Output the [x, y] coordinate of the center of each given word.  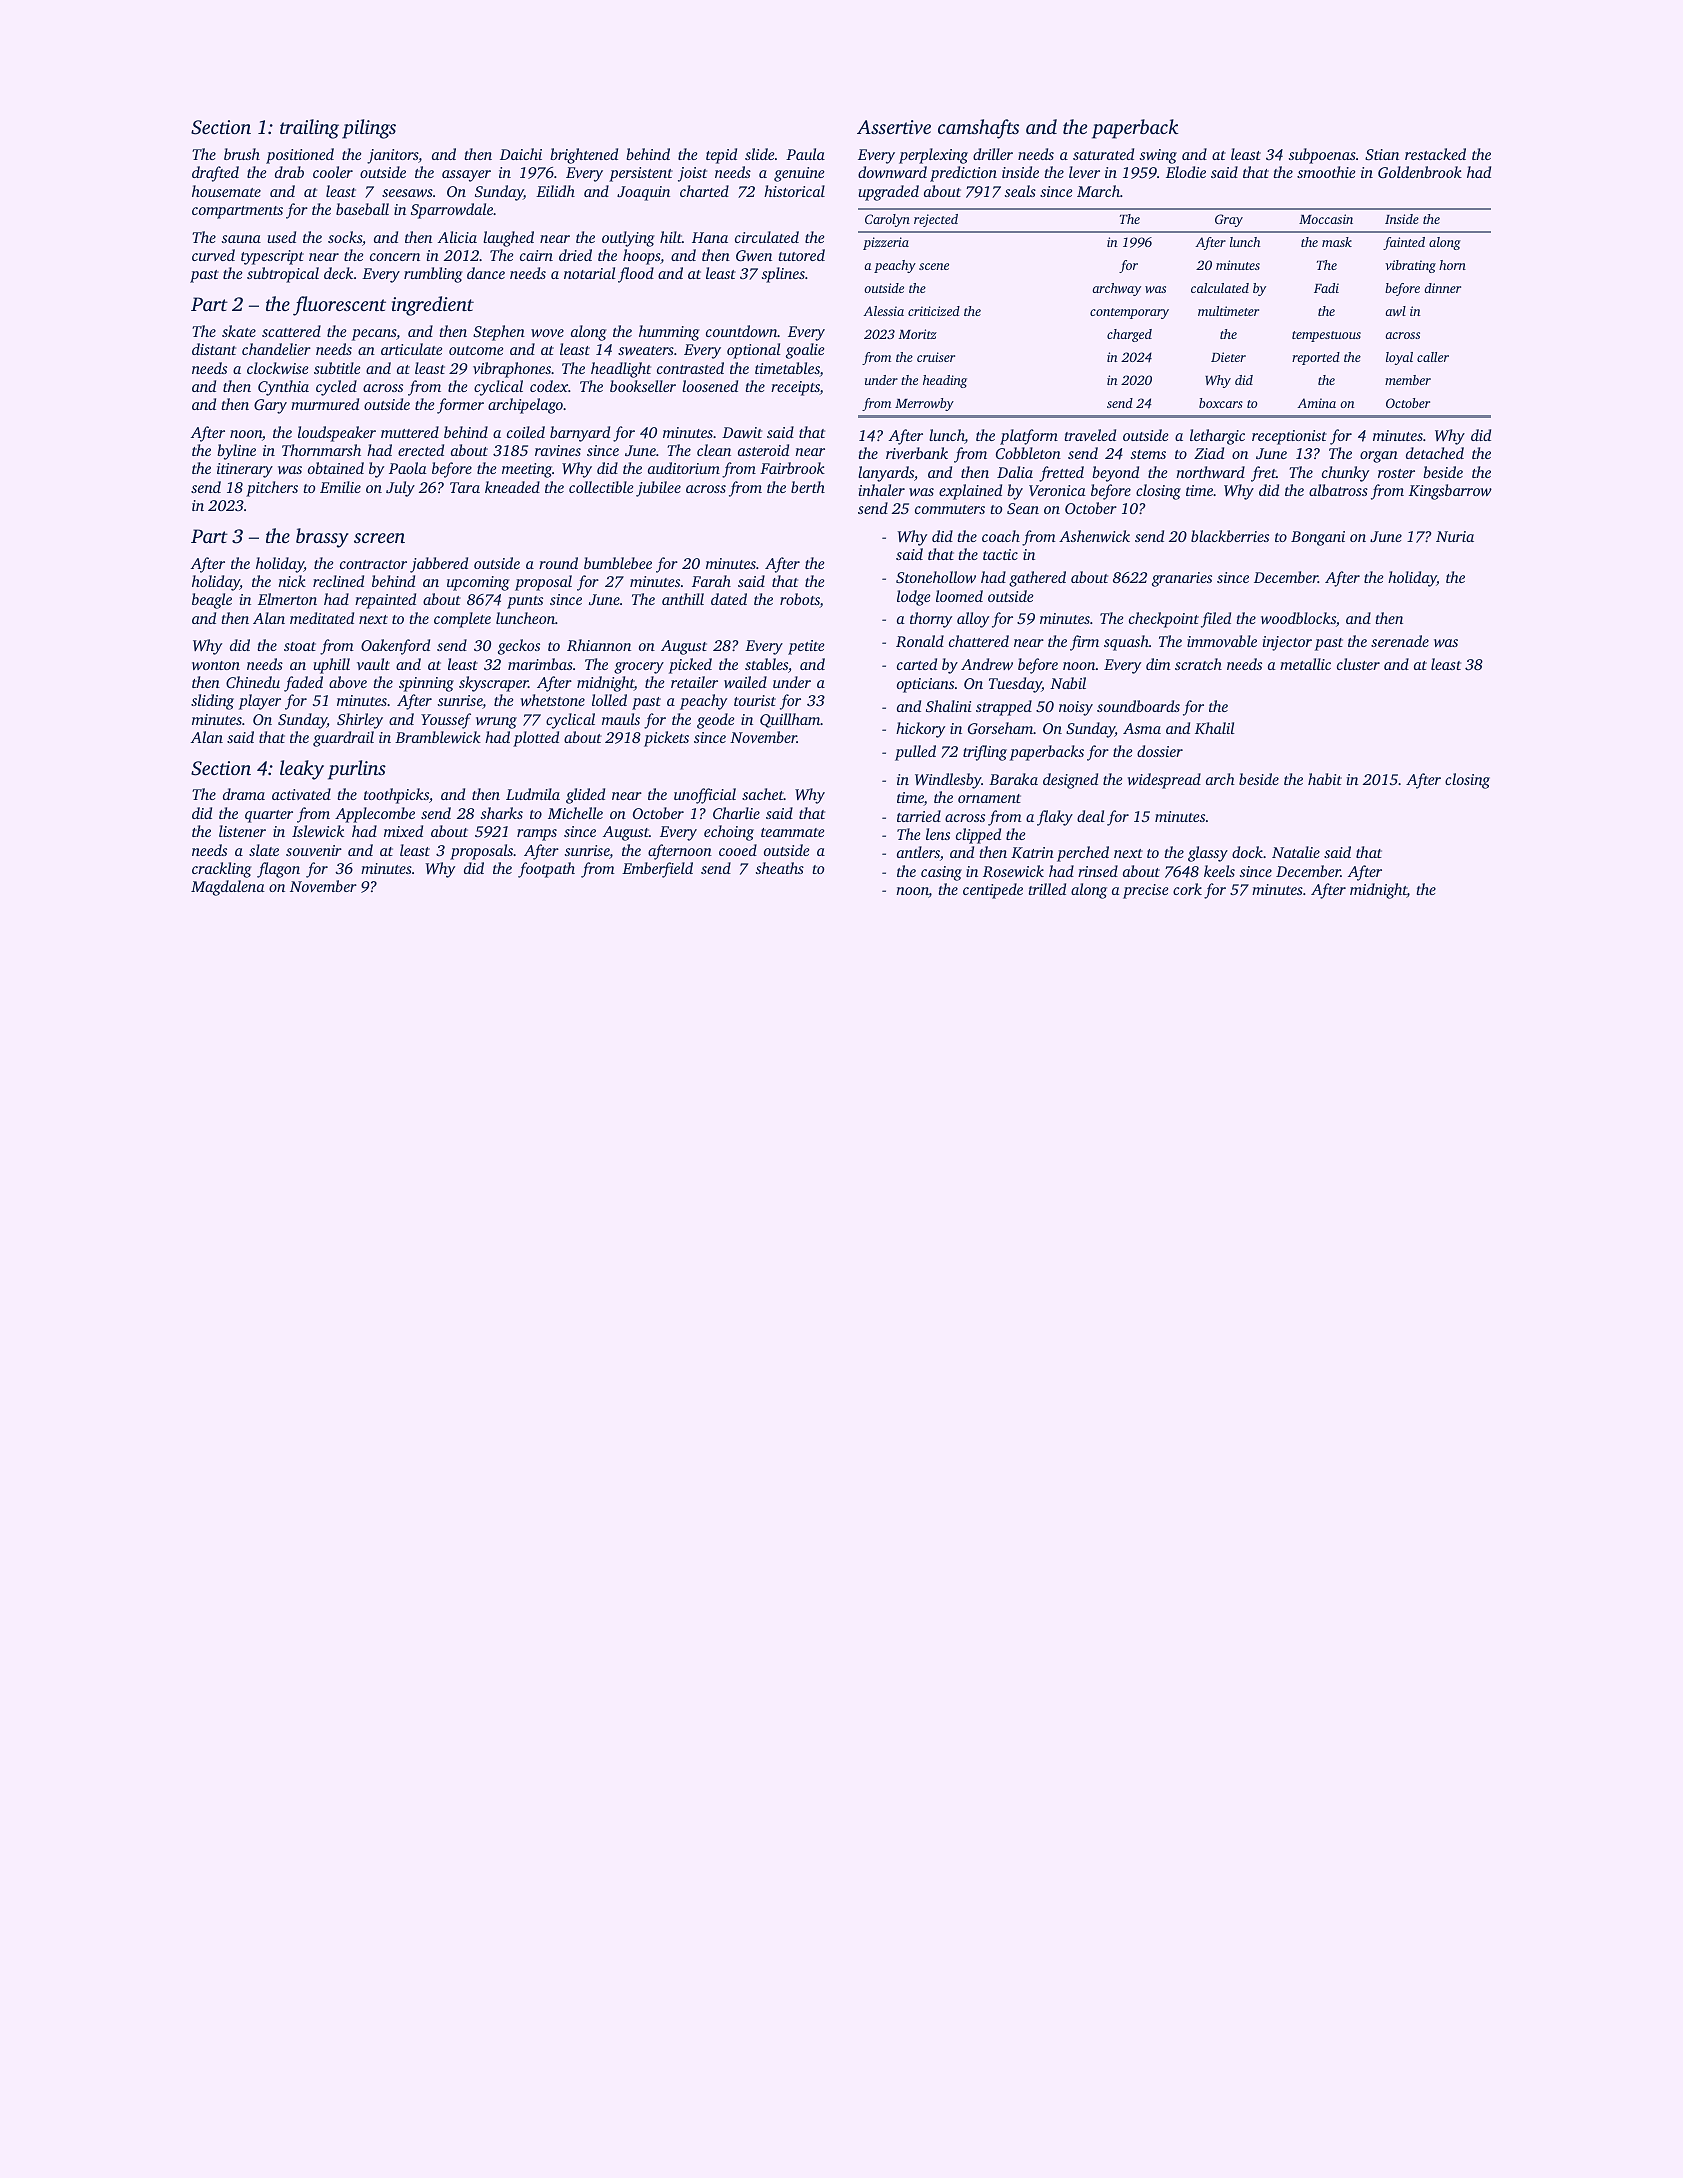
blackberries [1230, 536]
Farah [711, 581]
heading [945, 381]
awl [1395, 311]
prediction [963, 174]
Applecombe [375, 815]
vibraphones [512, 370]
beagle [212, 601]
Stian [1382, 154]
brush [242, 154]
